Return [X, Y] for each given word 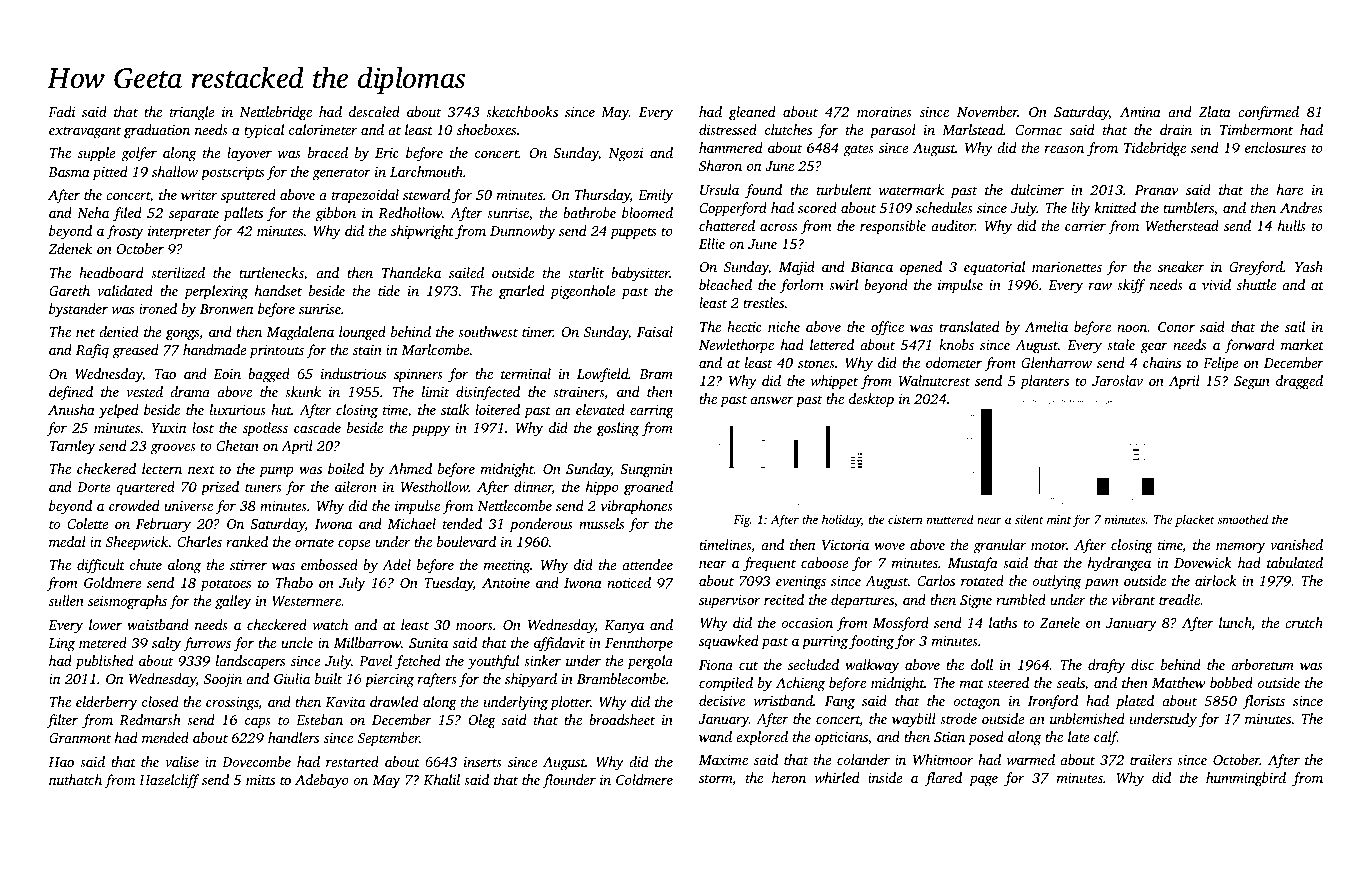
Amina [1140, 112]
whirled [837, 777]
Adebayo [322, 781]
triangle [192, 113]
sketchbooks [522, 111]
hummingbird [1246, 779]
